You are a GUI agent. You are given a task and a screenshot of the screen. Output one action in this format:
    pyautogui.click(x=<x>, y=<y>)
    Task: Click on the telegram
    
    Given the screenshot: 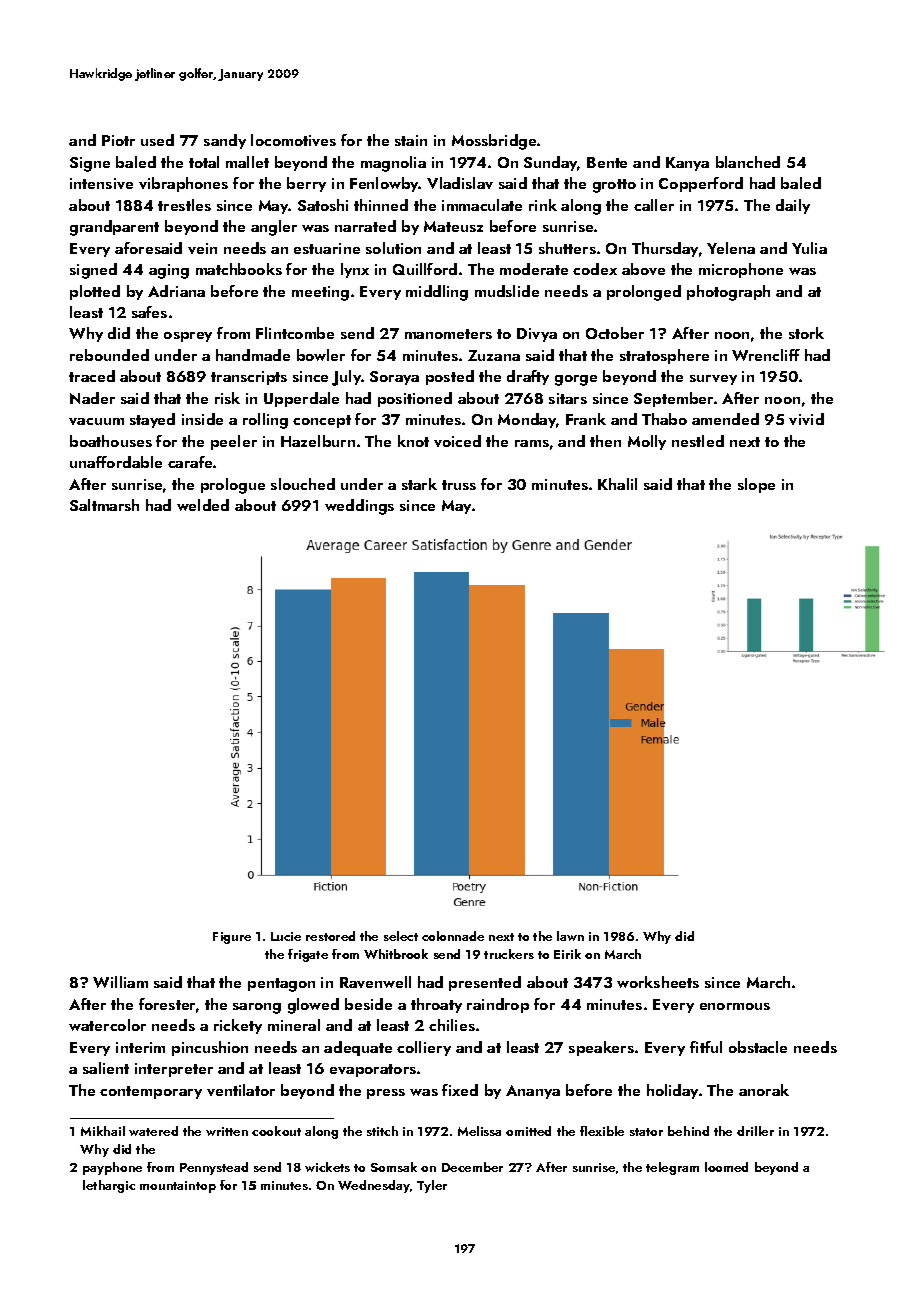 What is the action you would take?
    pyautogui.click(x=672, y=1168)
